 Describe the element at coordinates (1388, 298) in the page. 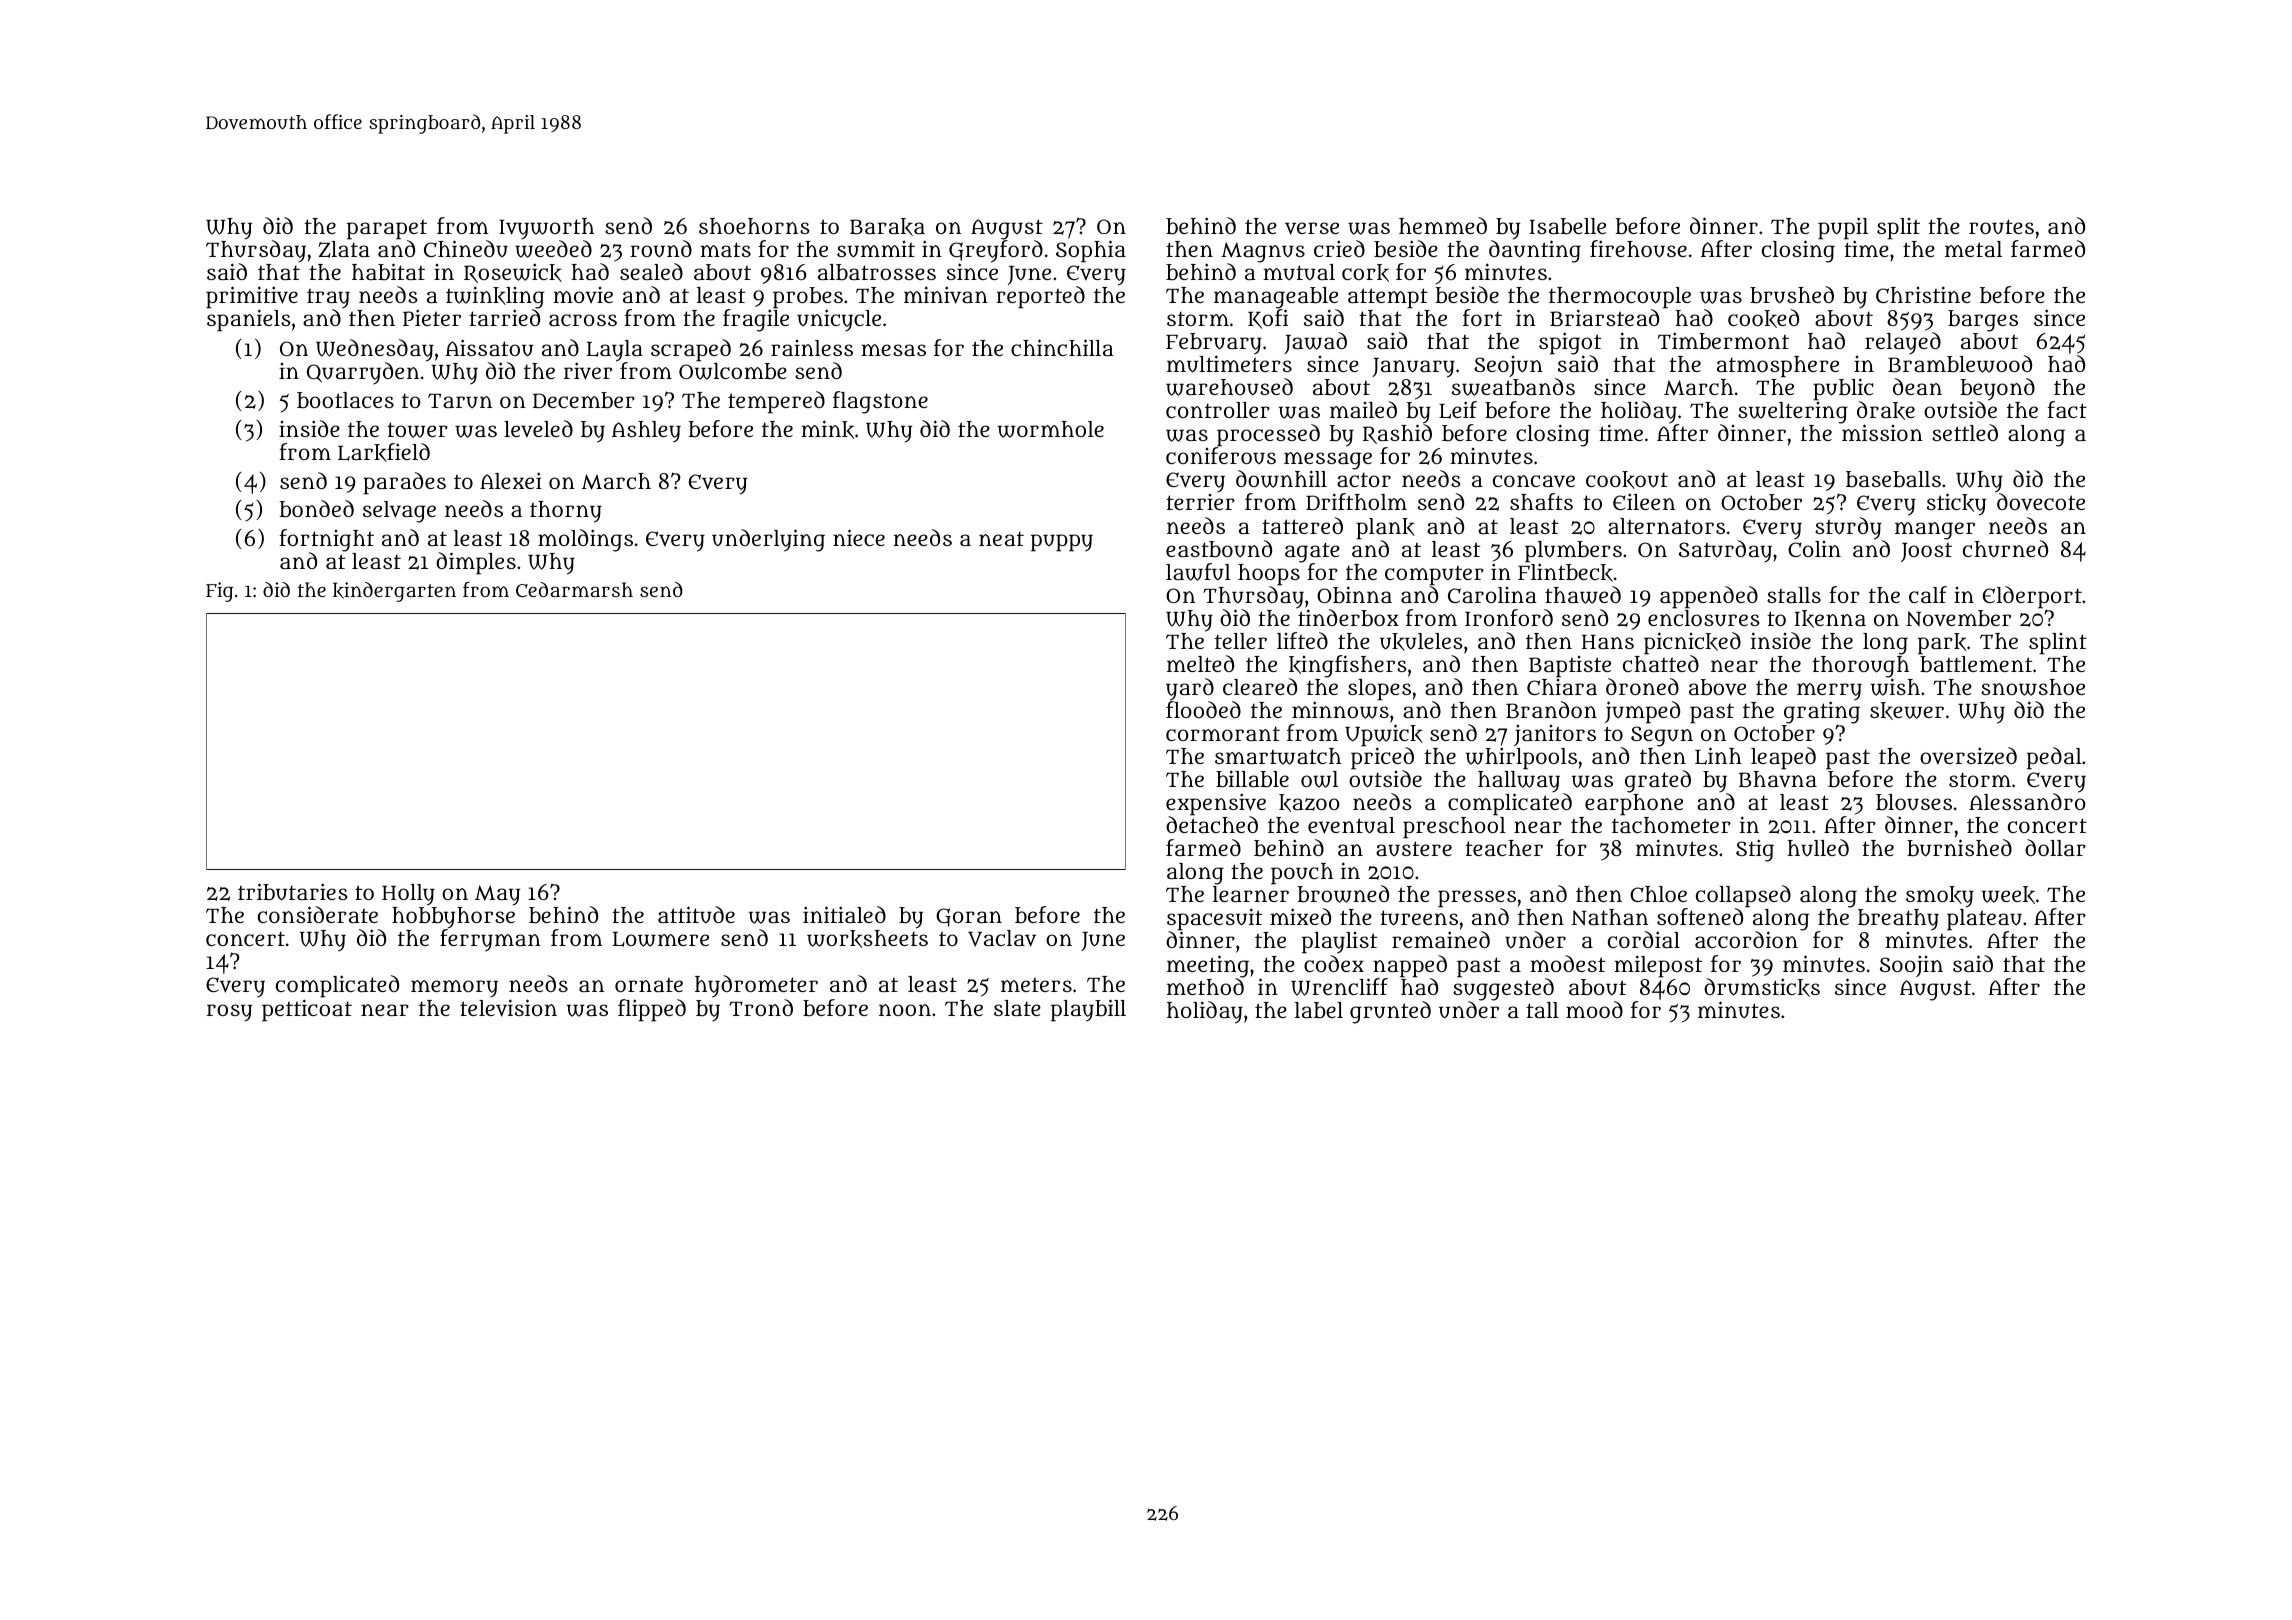

I see `attempt` at that location.
